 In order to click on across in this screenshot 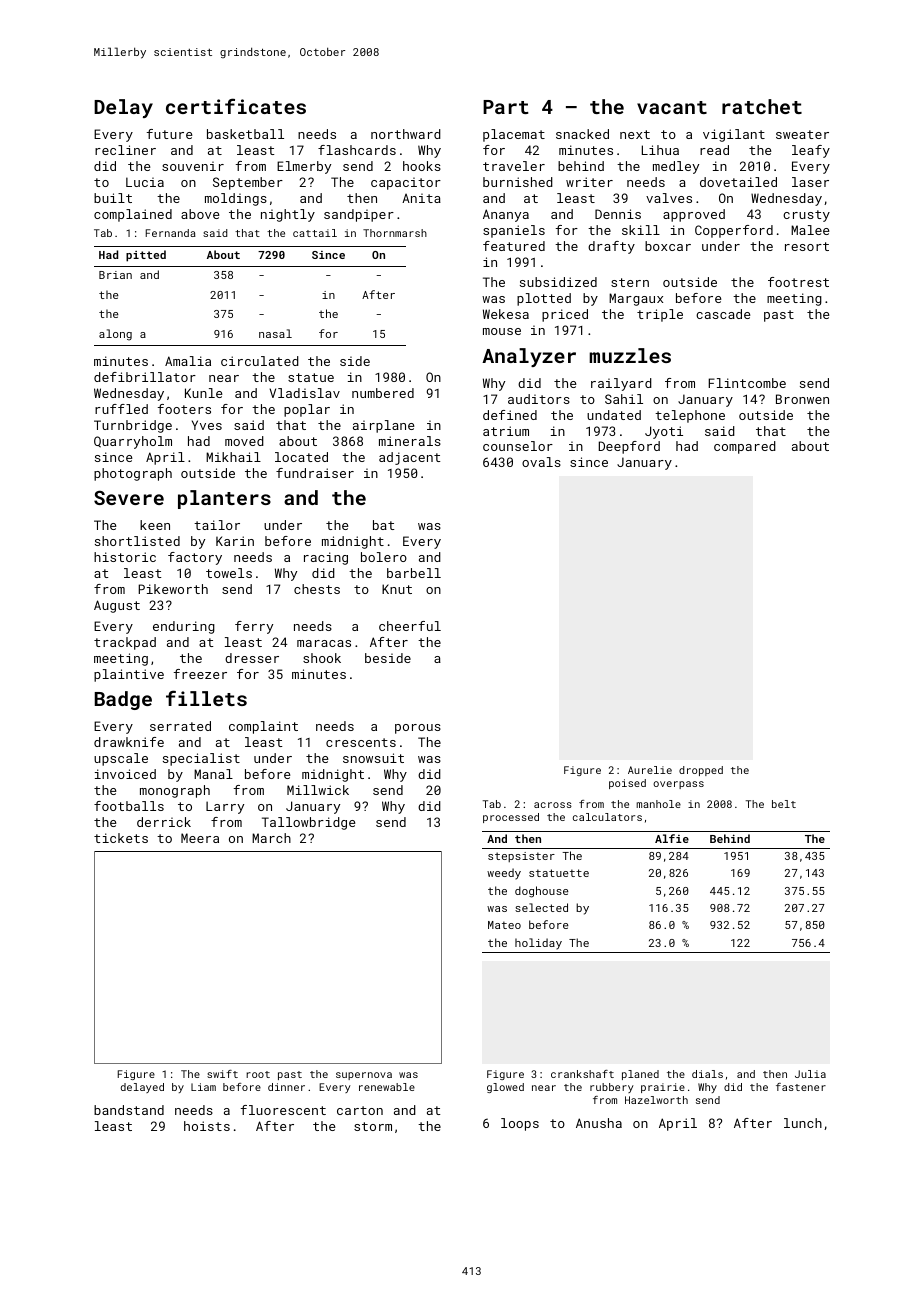, I will do `click(553, 805)`.
